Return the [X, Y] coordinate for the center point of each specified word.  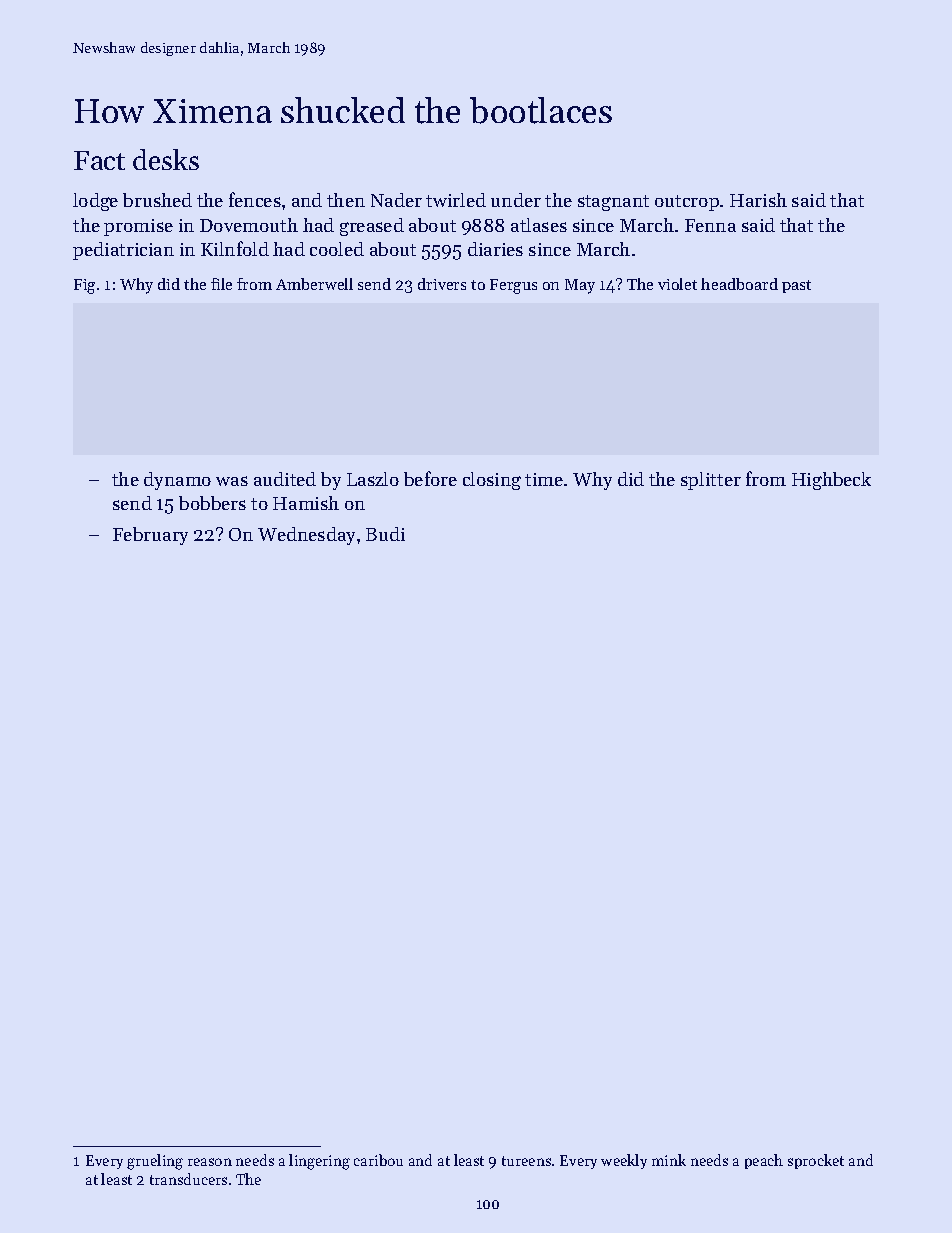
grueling [155, 1162]
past [796, 286]
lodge [95, 202]
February [150, 536]
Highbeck [831, 481]
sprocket [816, 1161]
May [580, 286]
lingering [319, 1162]
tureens [526, 1161]
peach [764, 1161]
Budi [385, 534]
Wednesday [306, 536]
